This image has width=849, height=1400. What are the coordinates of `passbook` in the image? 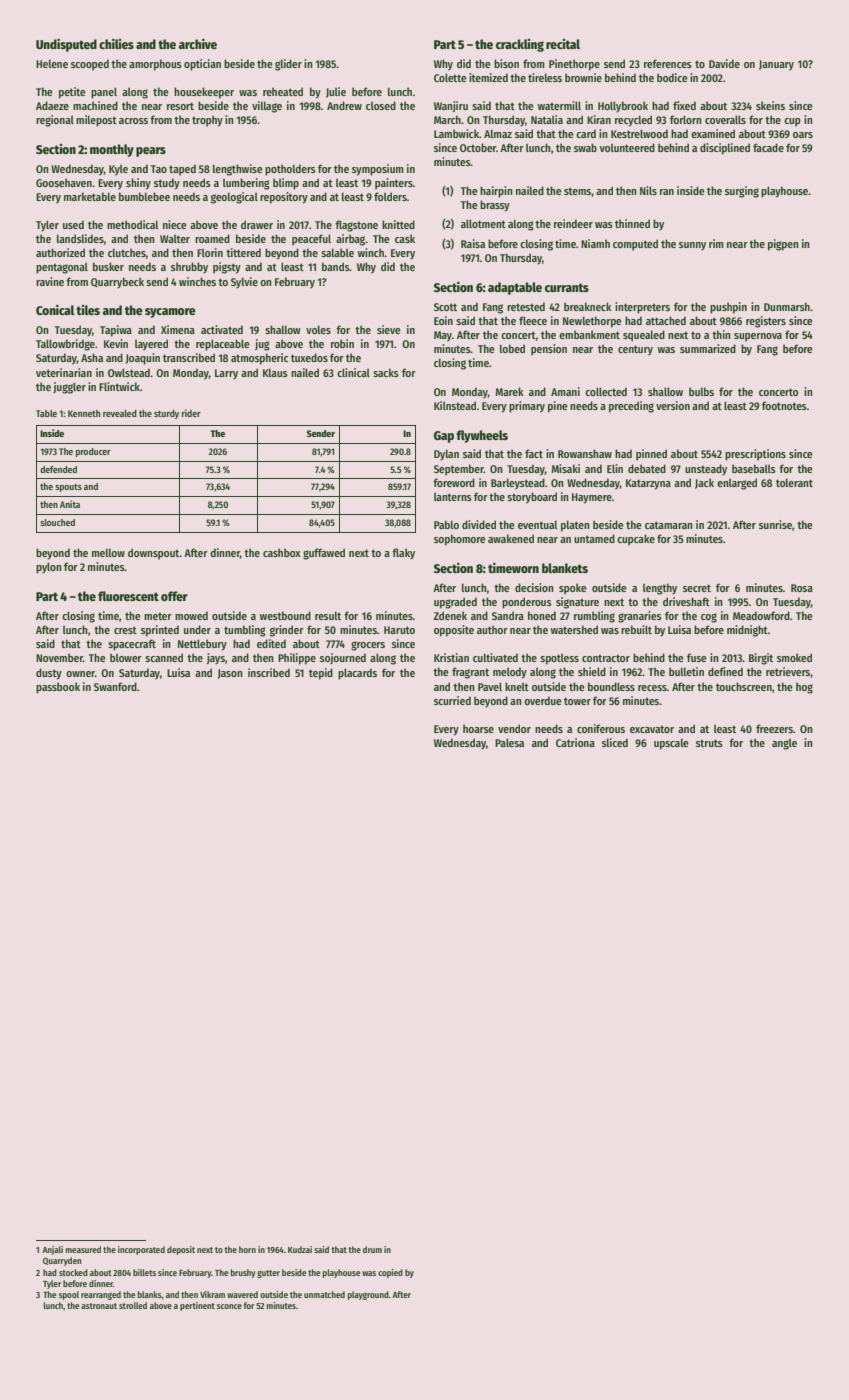 It's located at (58, 688).
